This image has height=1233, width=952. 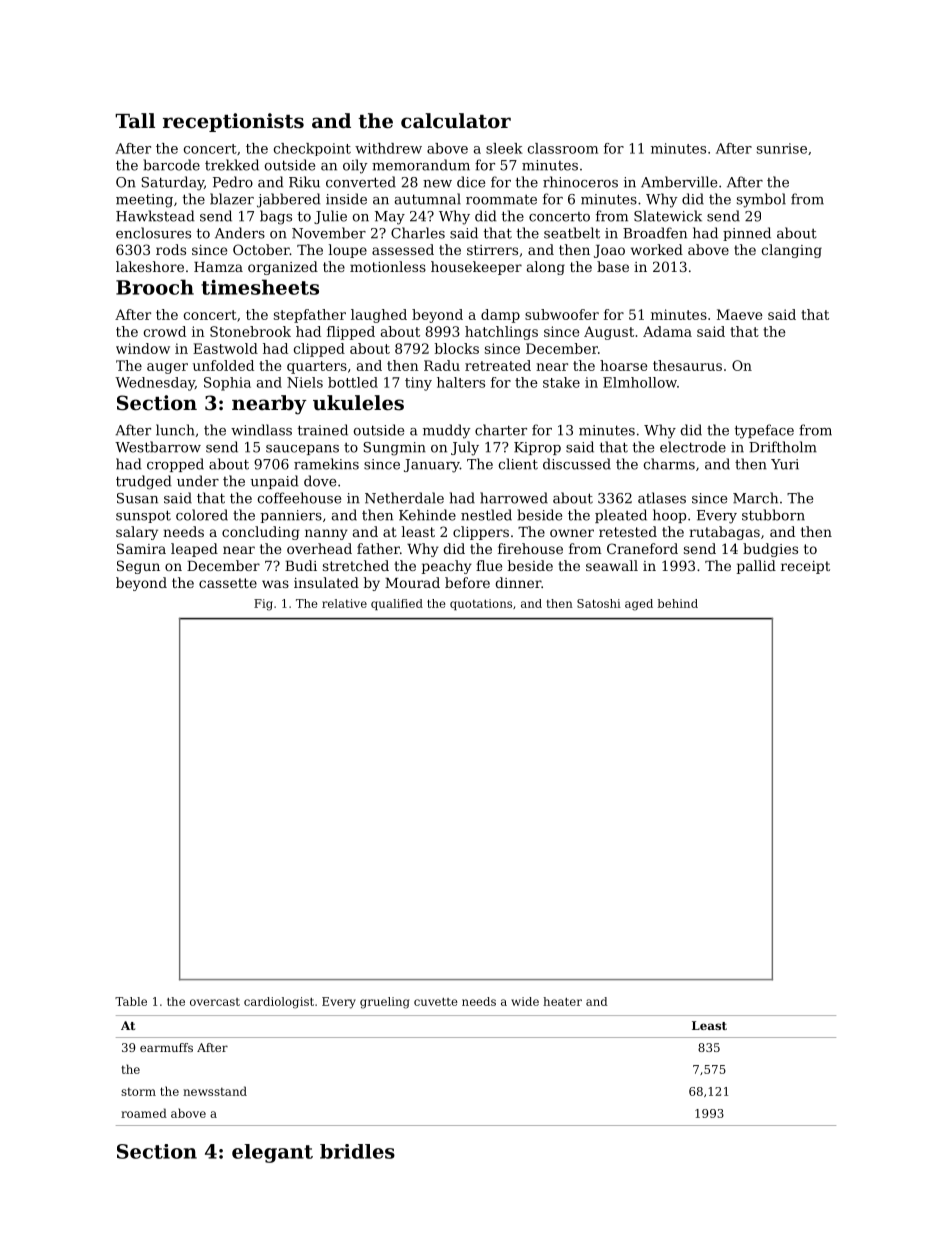 What do you see at coordinates (500, 316) in the image?
I see `damp` at bounding box center [500, 316].
